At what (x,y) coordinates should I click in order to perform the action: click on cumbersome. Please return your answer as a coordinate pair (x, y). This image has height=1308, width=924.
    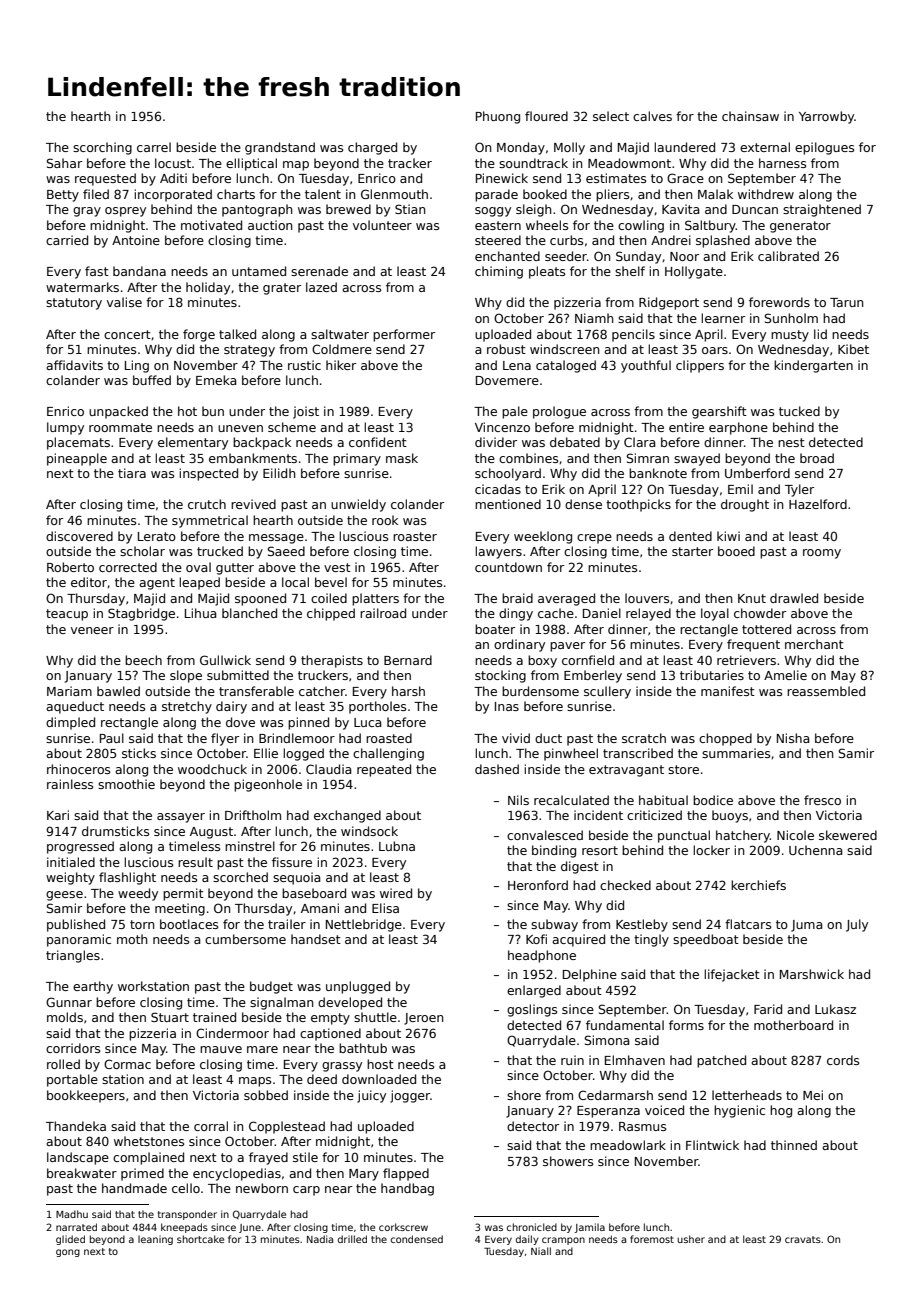
    Looking at the image, I should click on (245, 939).
